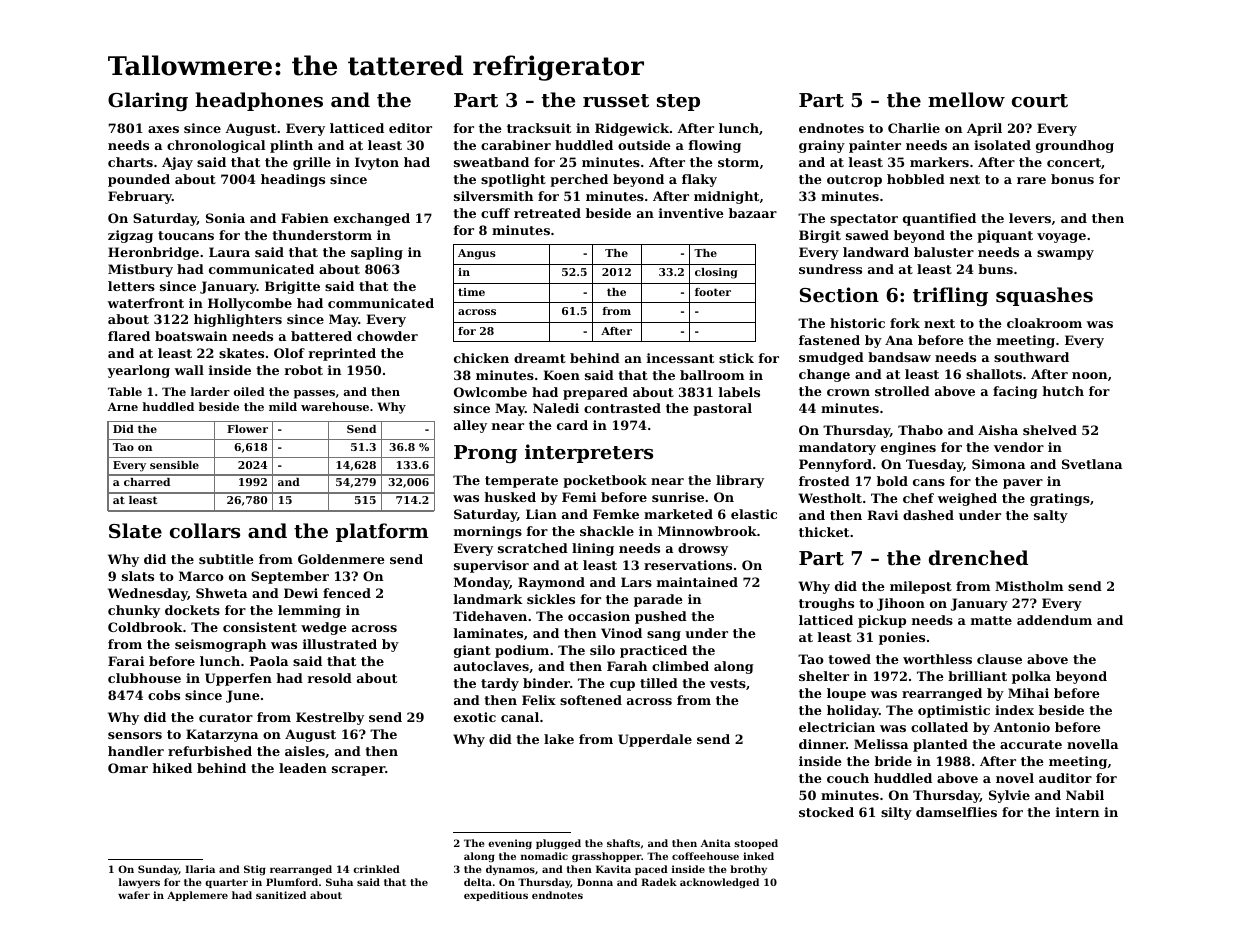  Describe the element at coordinates (304, 370) in the document. I see `robot` at that location.
